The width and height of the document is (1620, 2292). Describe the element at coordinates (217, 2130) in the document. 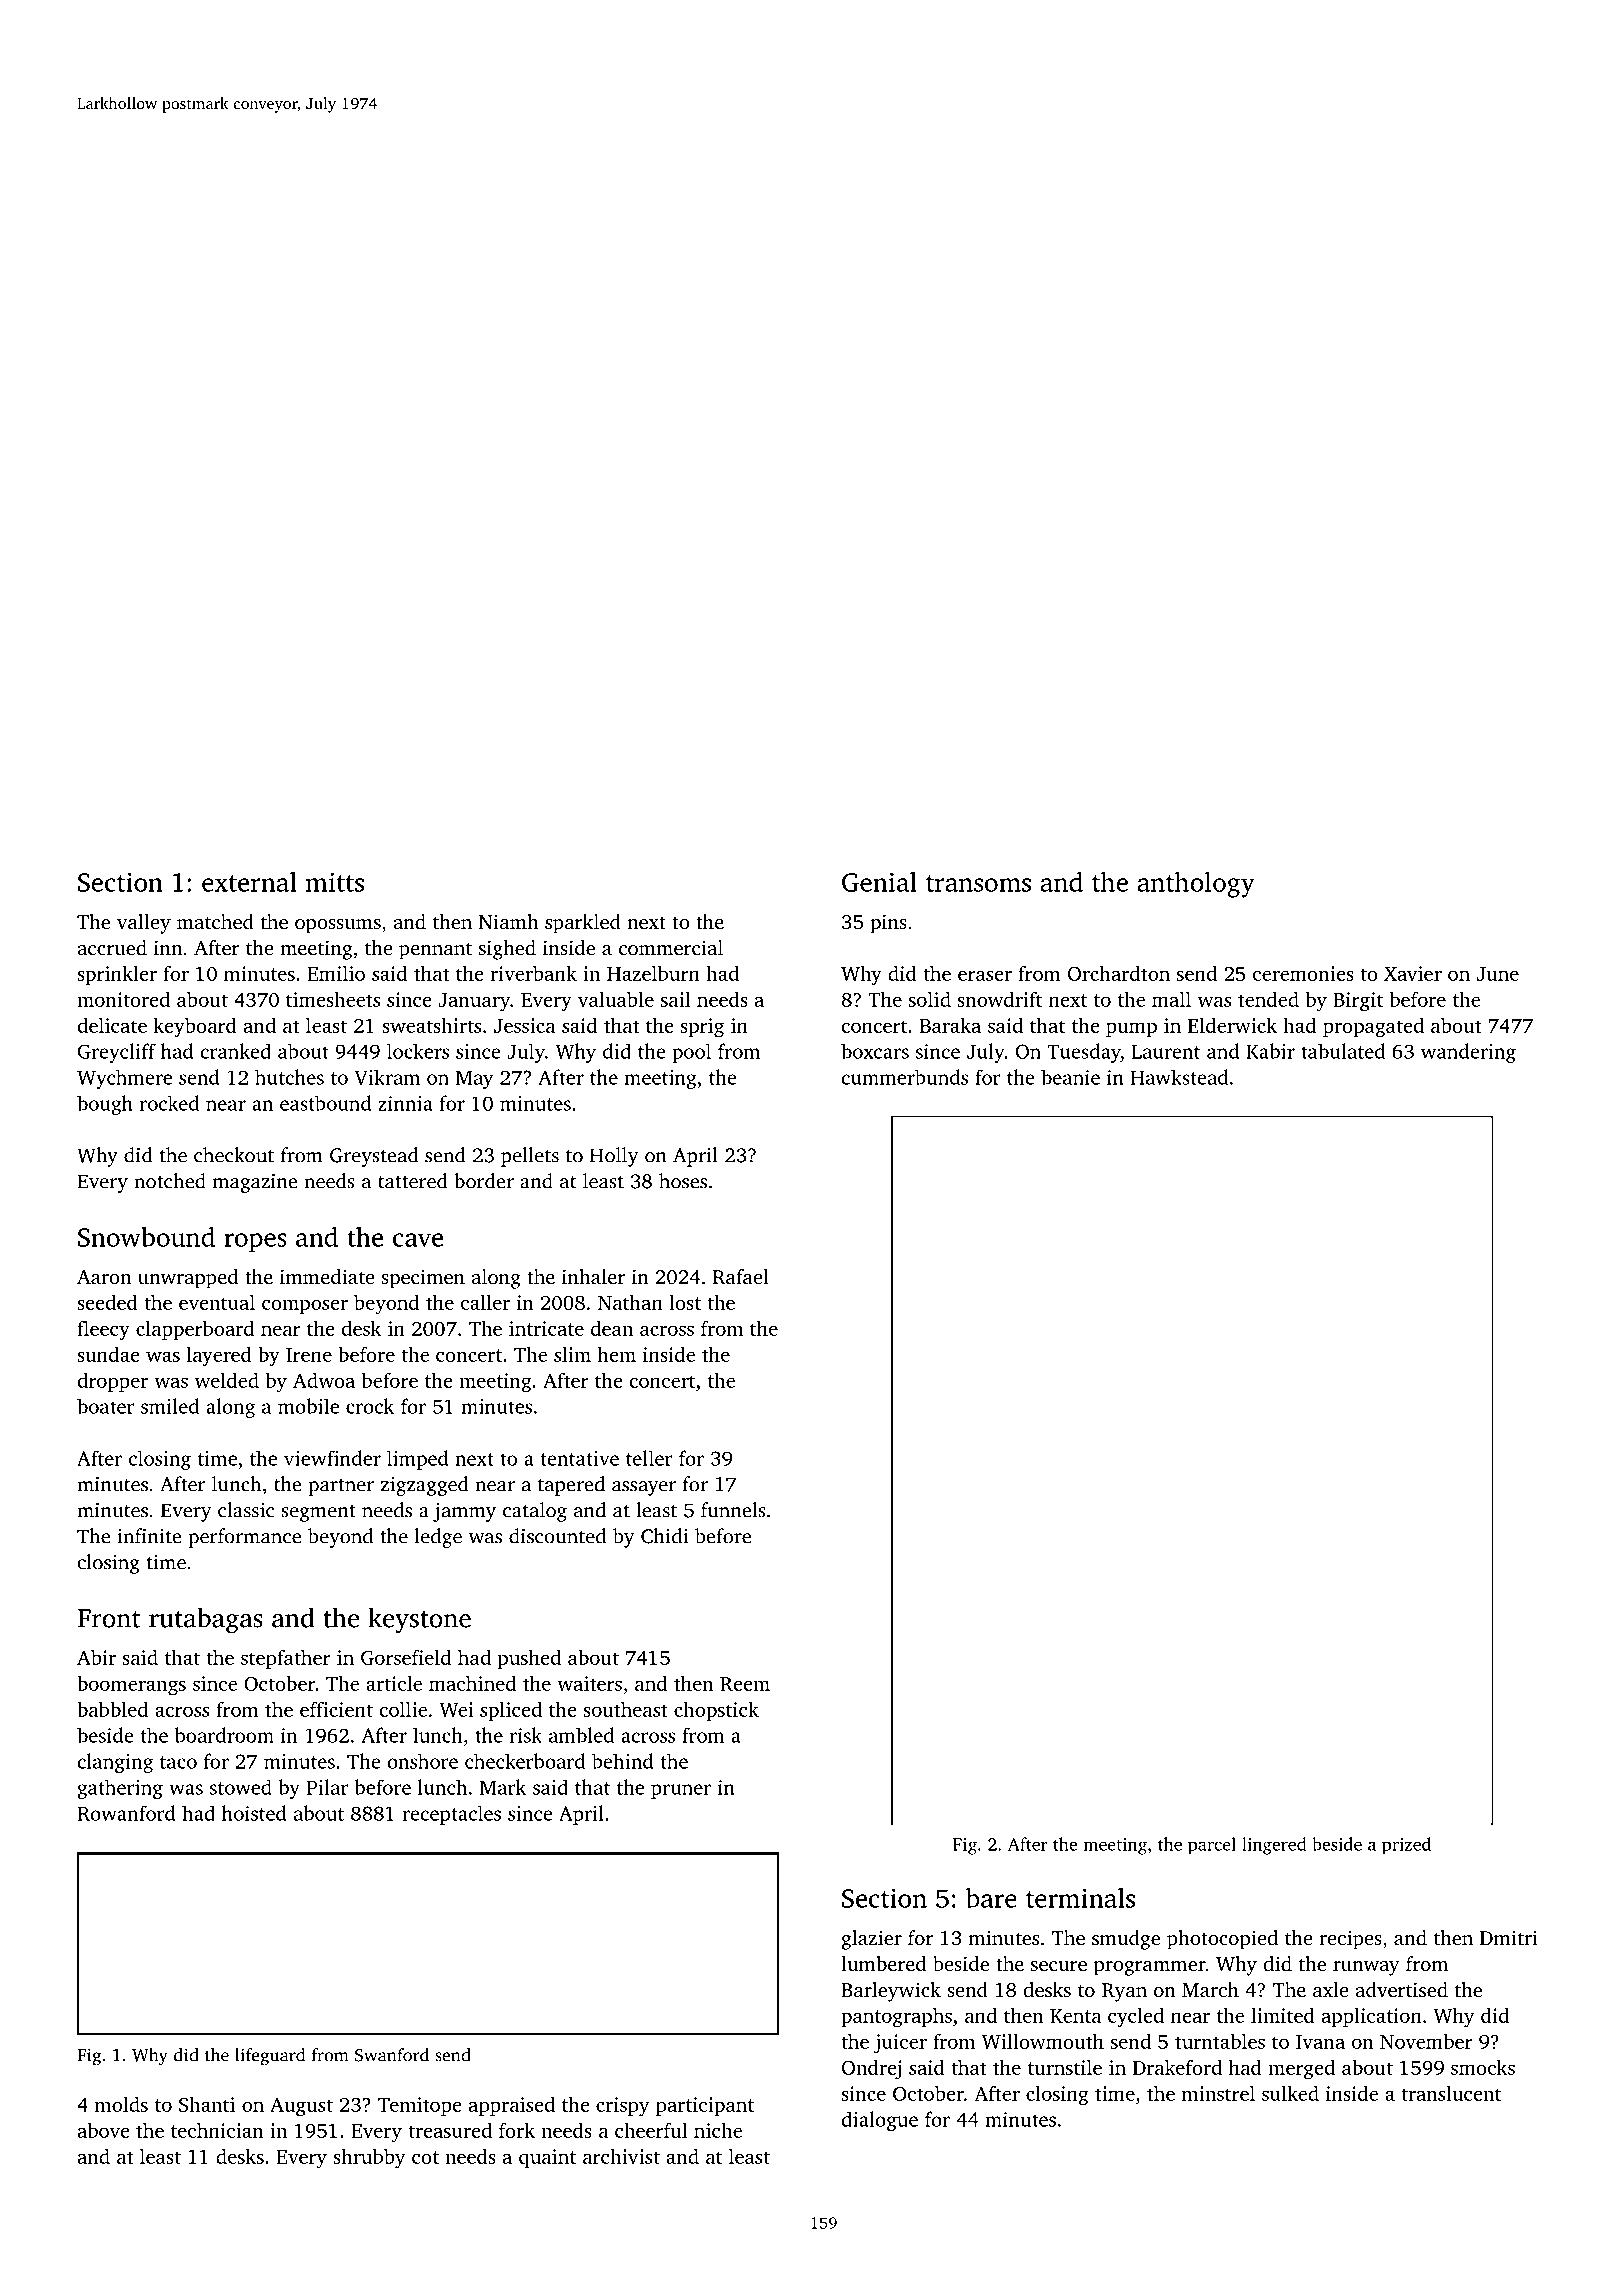

I see `technician` at that location.
